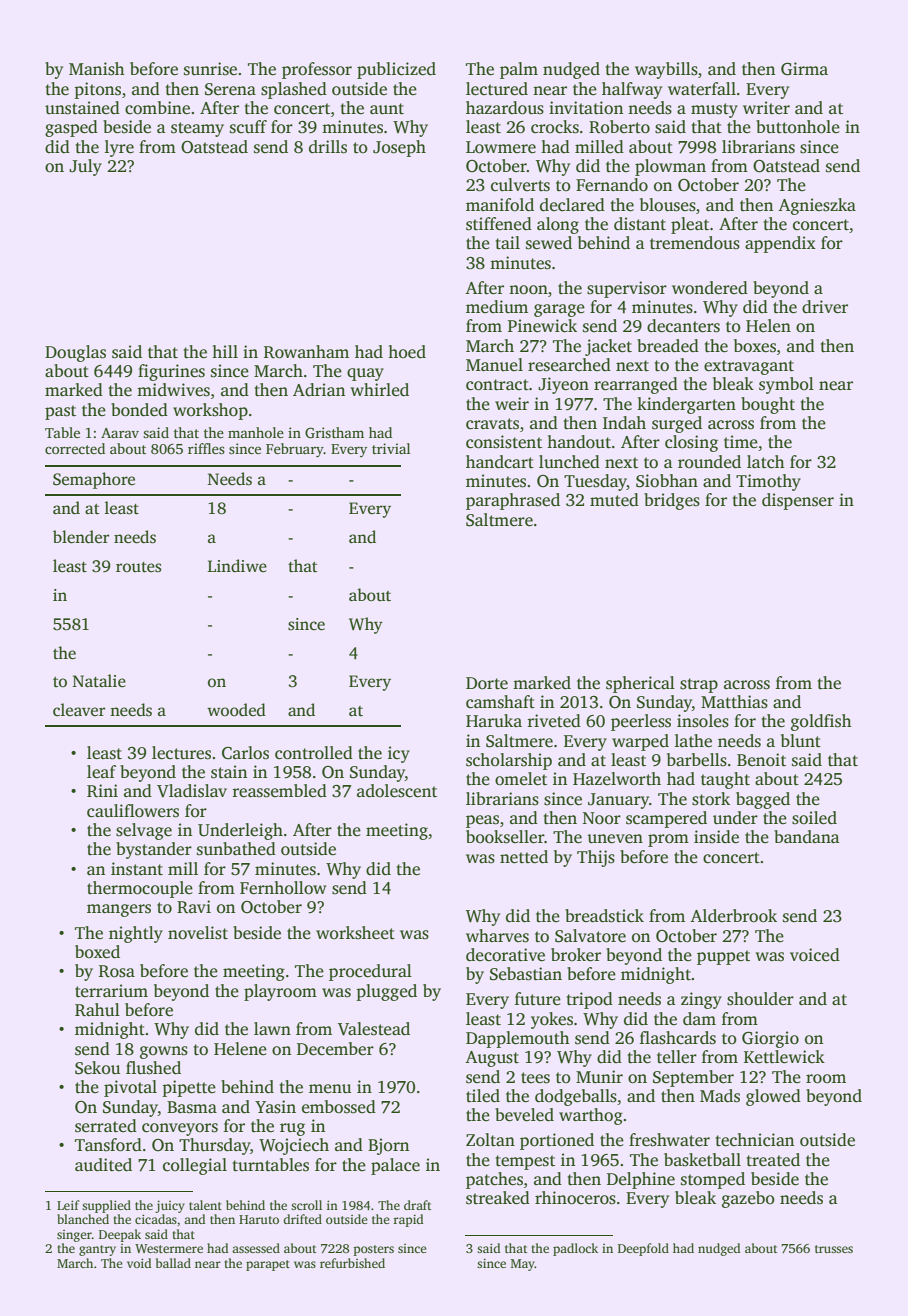 This document has width=908, height=1316. What do you see at coordinates (526, 974) in the document?
I see `Sebastian` at bounding box center [526, 974].
